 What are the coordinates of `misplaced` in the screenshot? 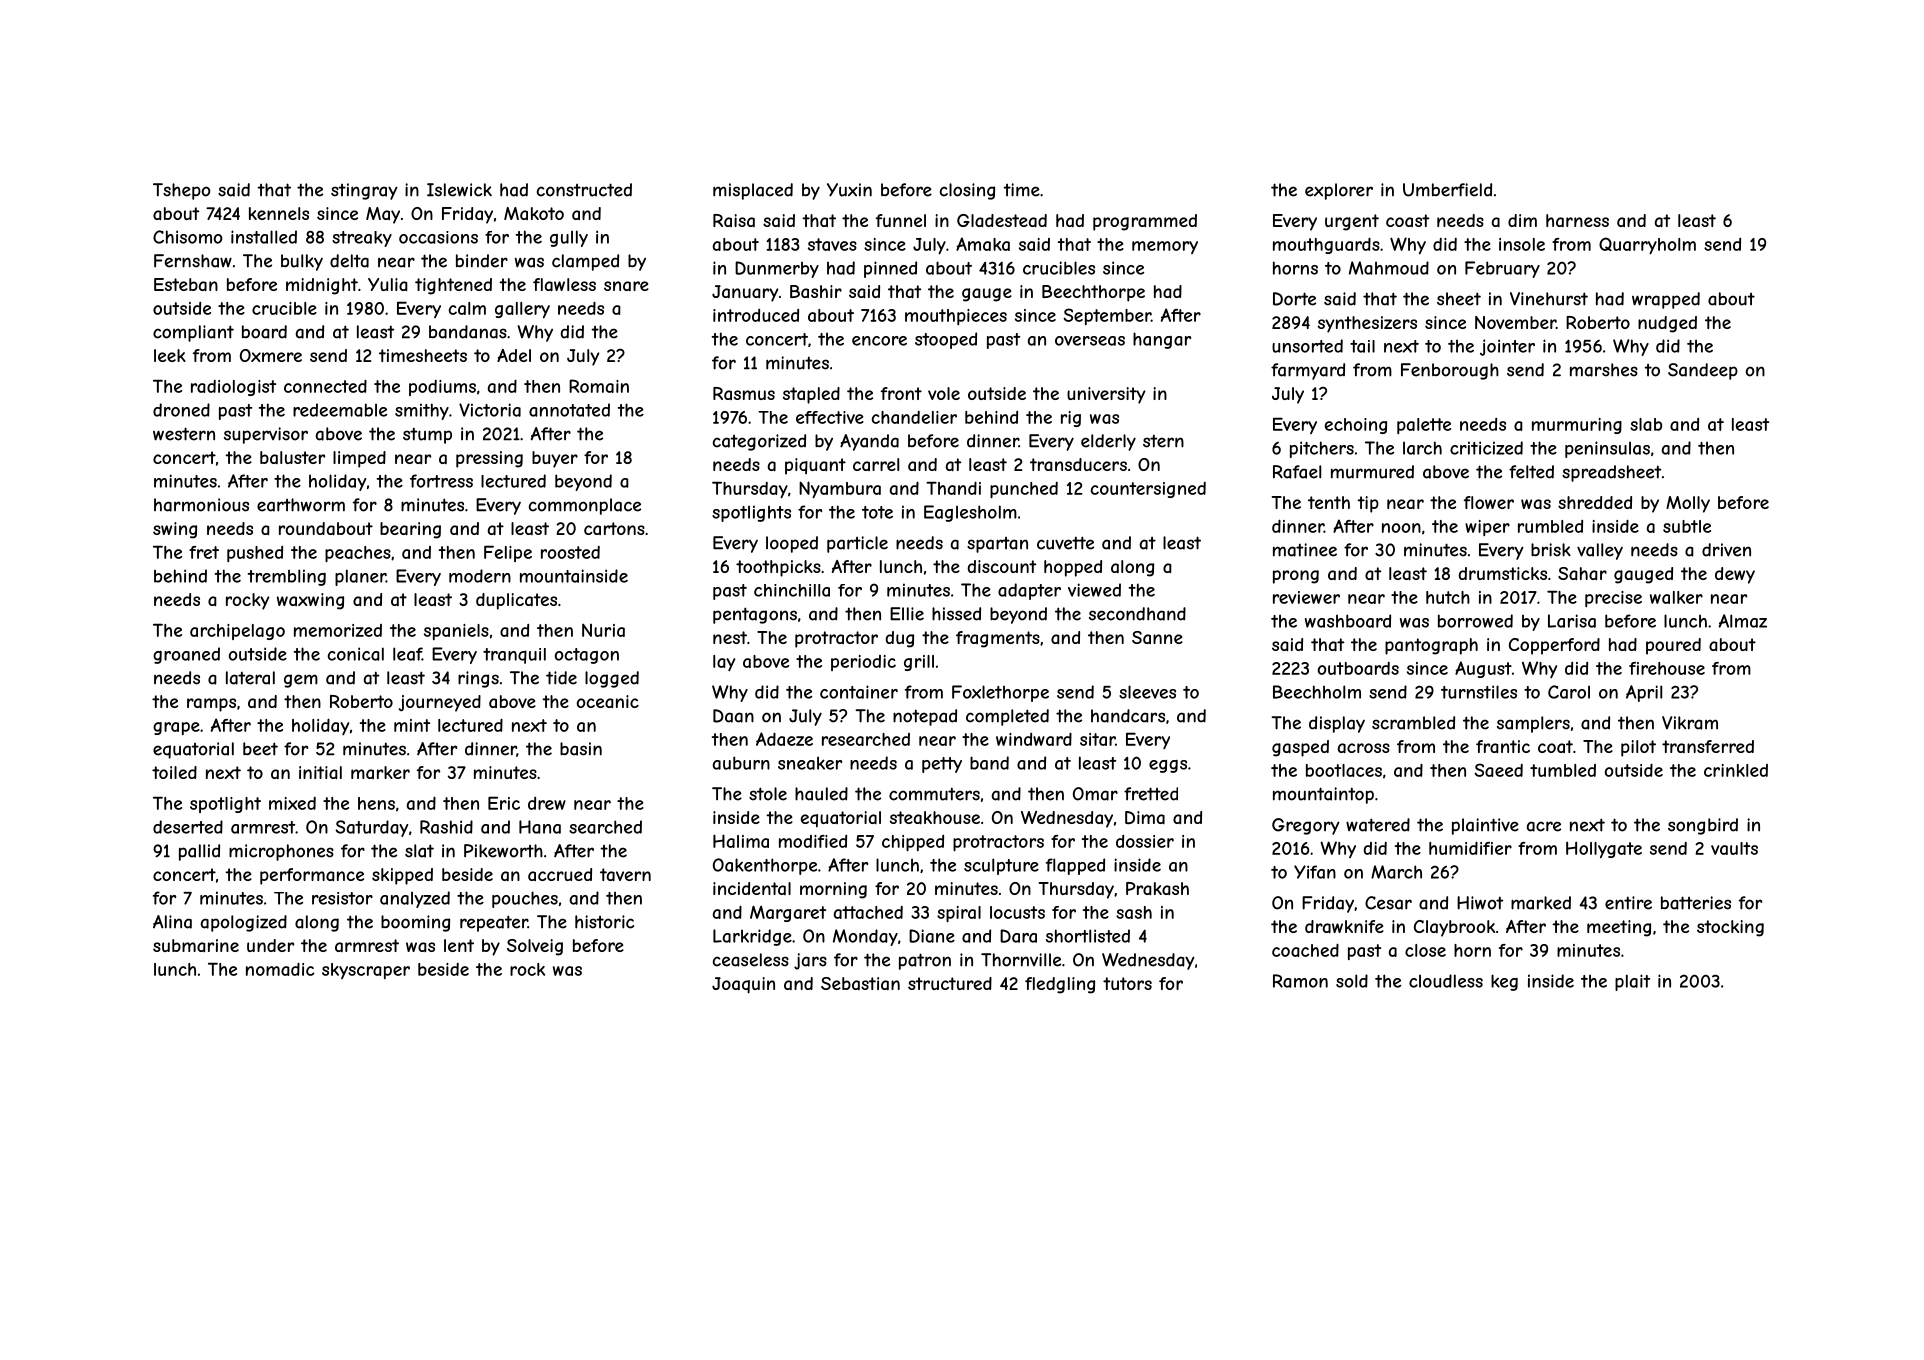 It's located at (753, 191).
